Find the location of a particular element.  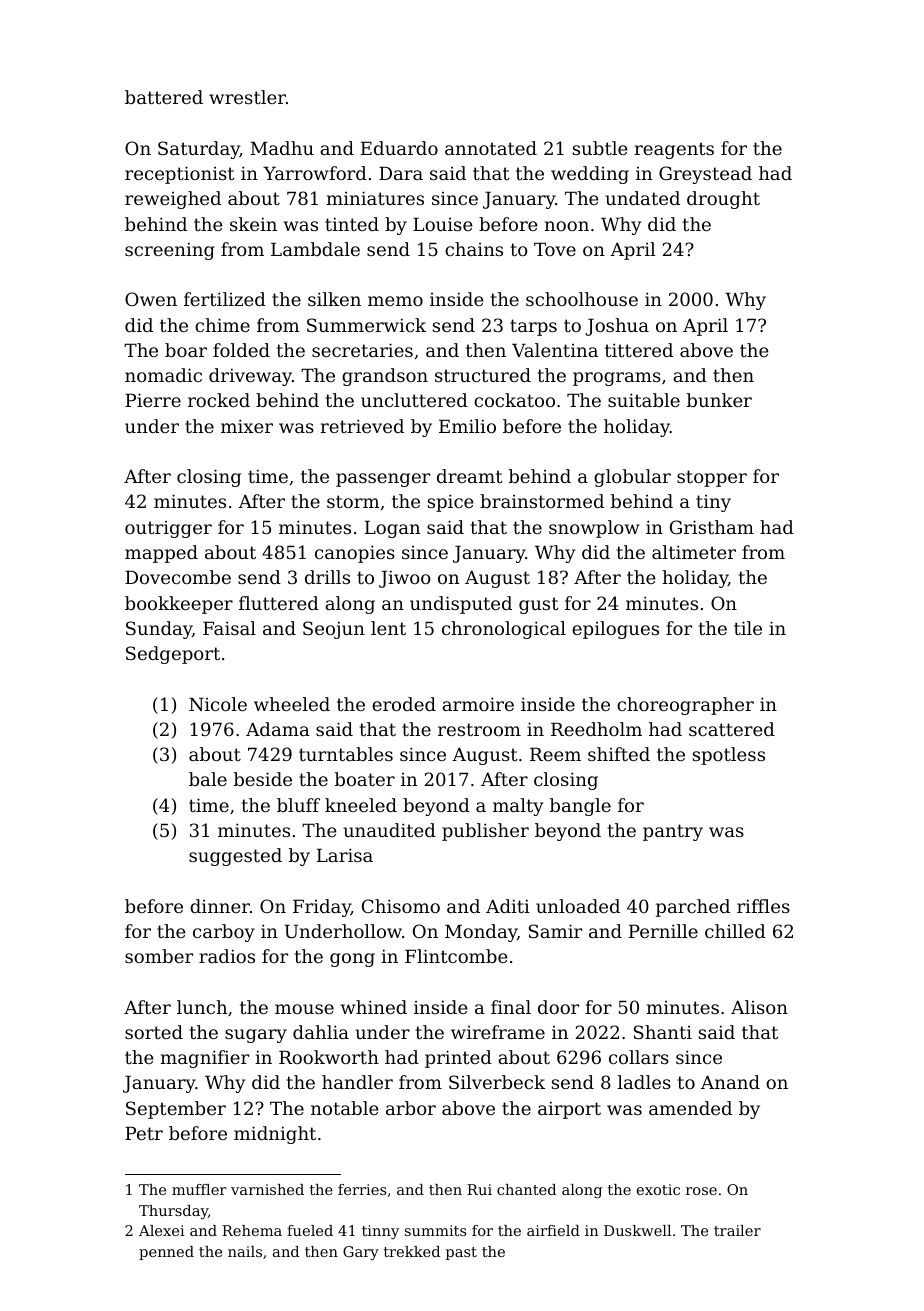

mixer is located at coordinates (247, 426).
